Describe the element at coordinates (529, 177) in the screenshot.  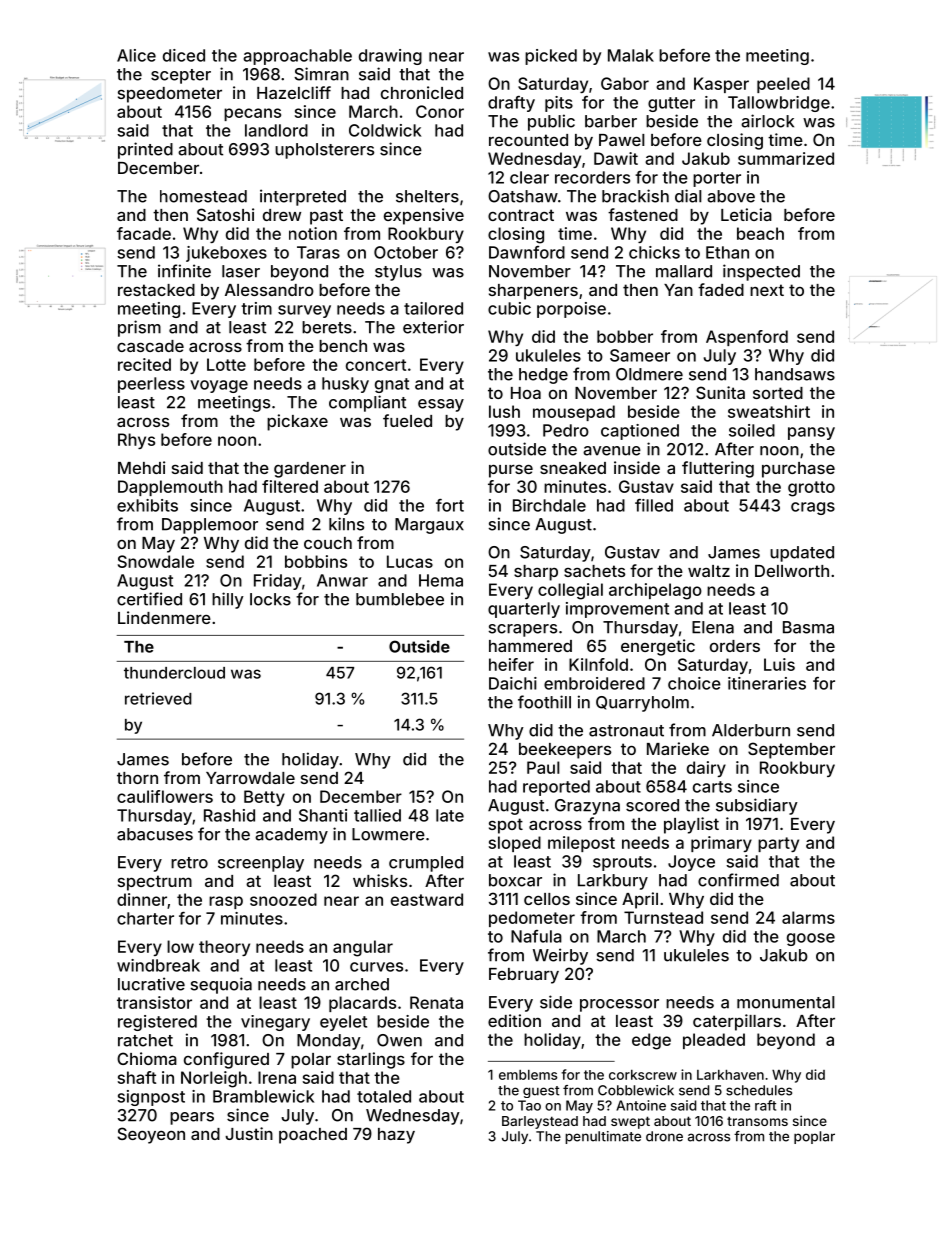
I see `clear` at that location.
